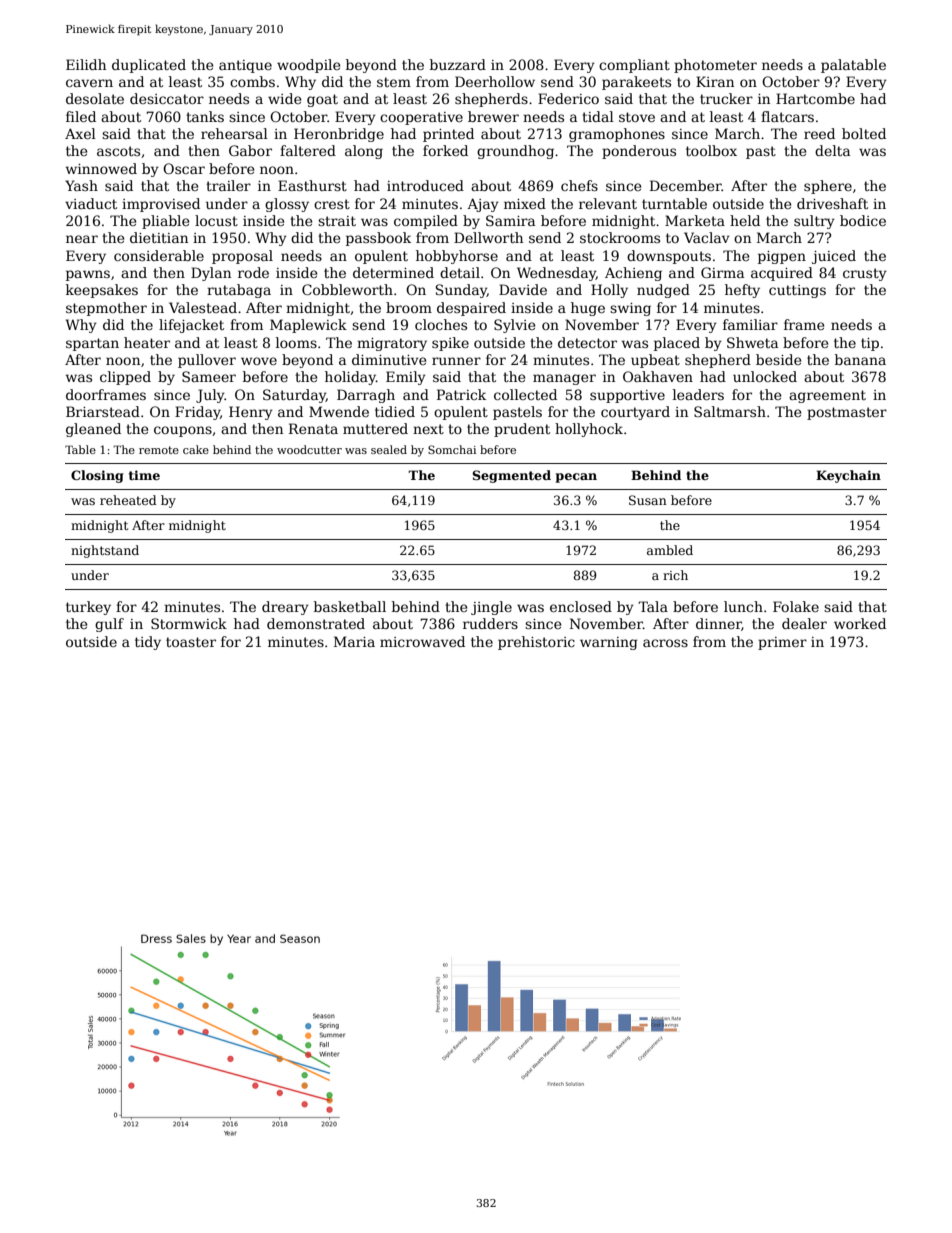 This document has height=1233, width=952. What do you see at coordinates (105, 551) in the document?
I see `nightstand` at bounding box center [105, 551].
